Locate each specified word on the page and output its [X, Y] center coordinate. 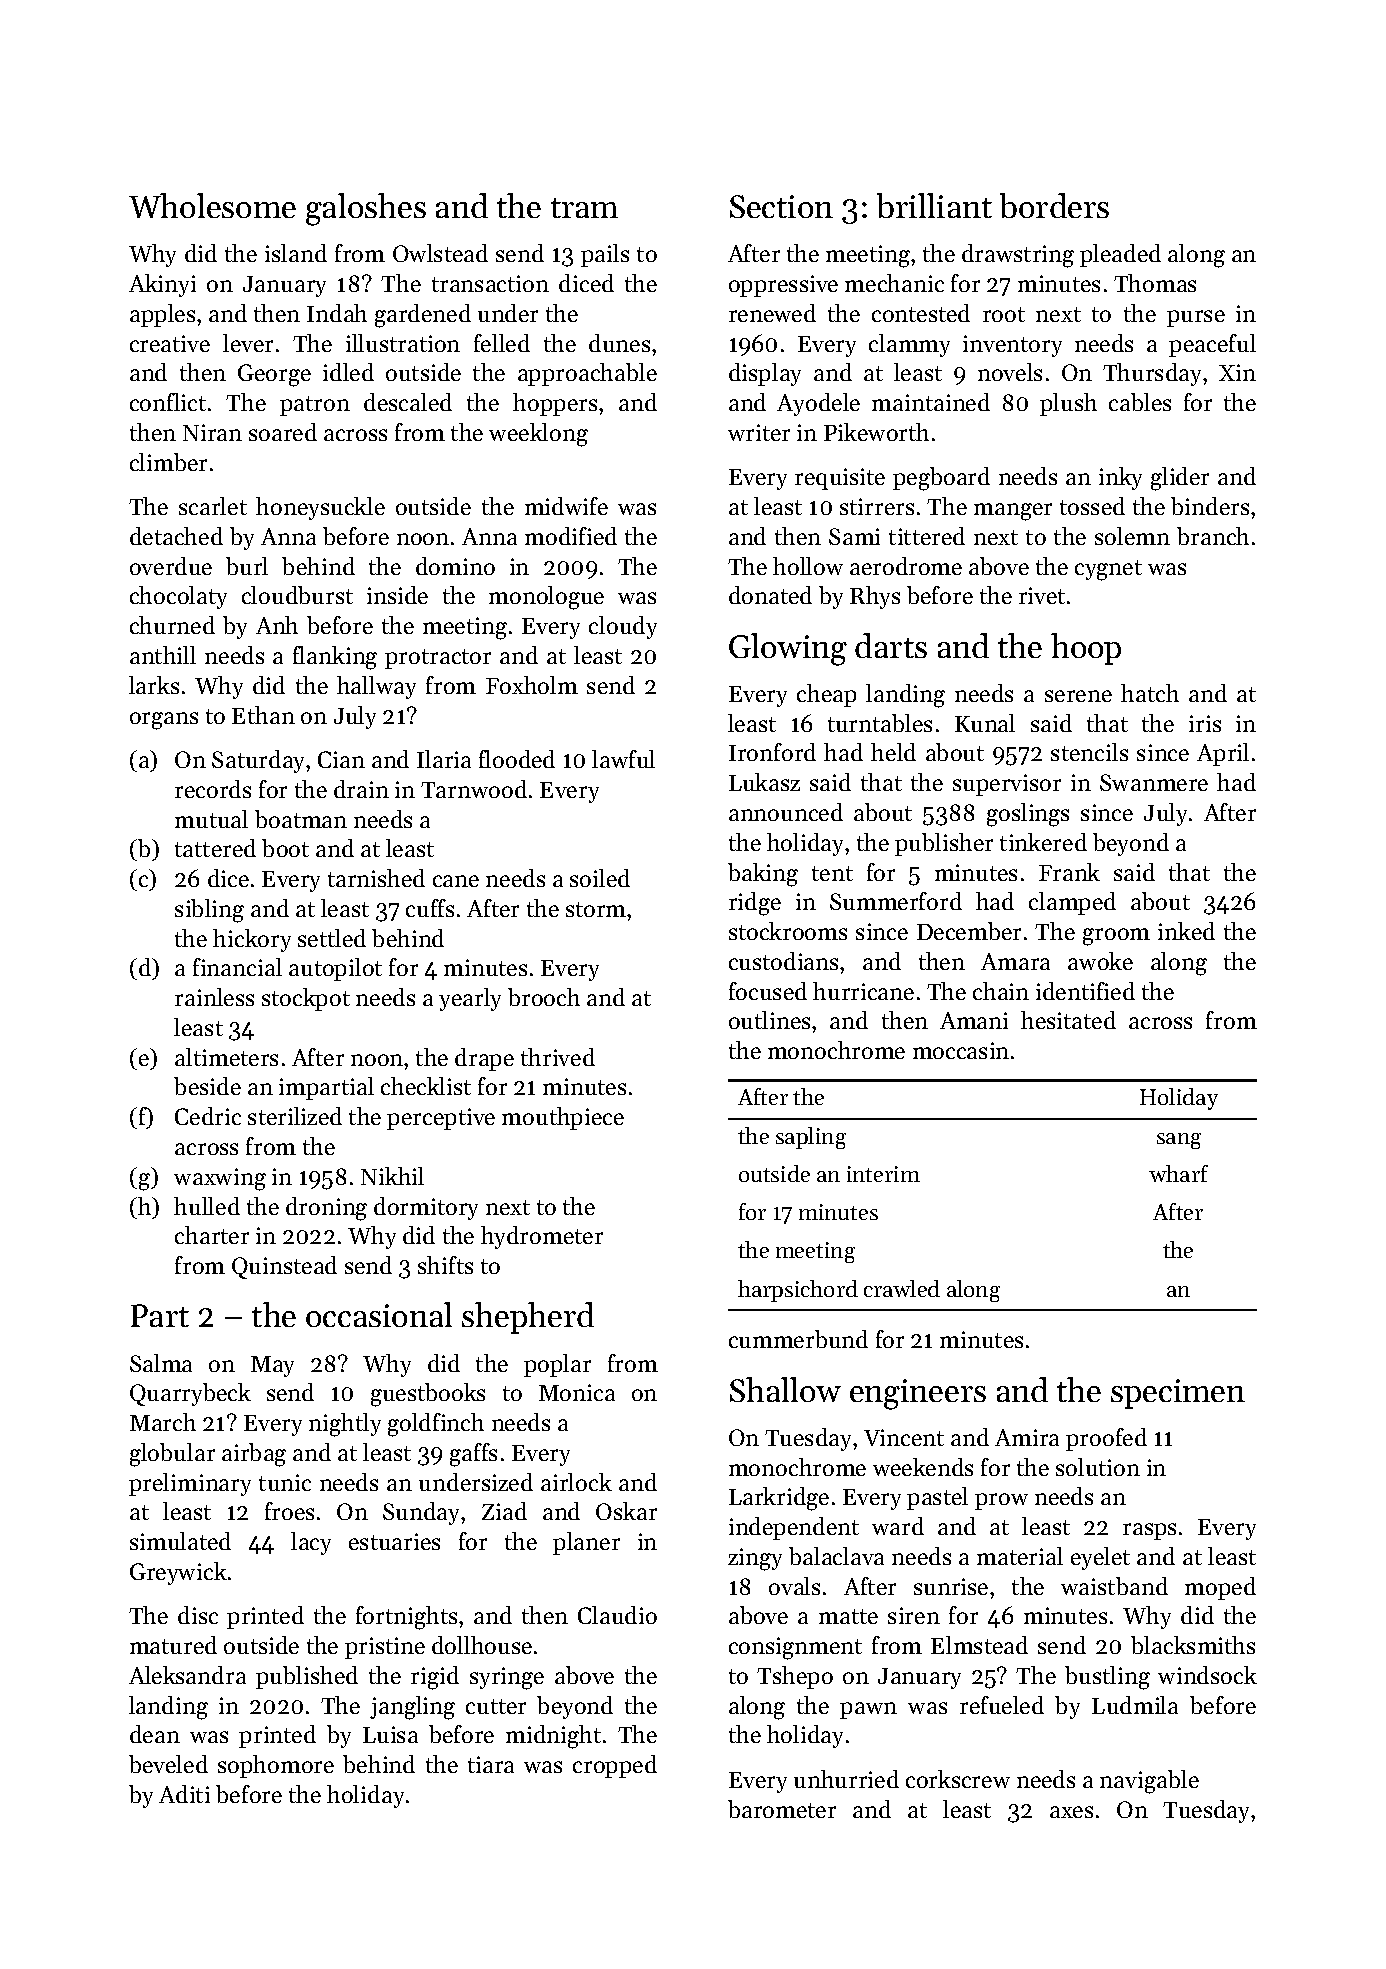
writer [759, 432]
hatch [1150, 693]
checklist [426, 1086]
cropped [615, 1766]
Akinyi [162, 285]
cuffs [430, 908]
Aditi [184, 1794]
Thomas [1155, 283]
